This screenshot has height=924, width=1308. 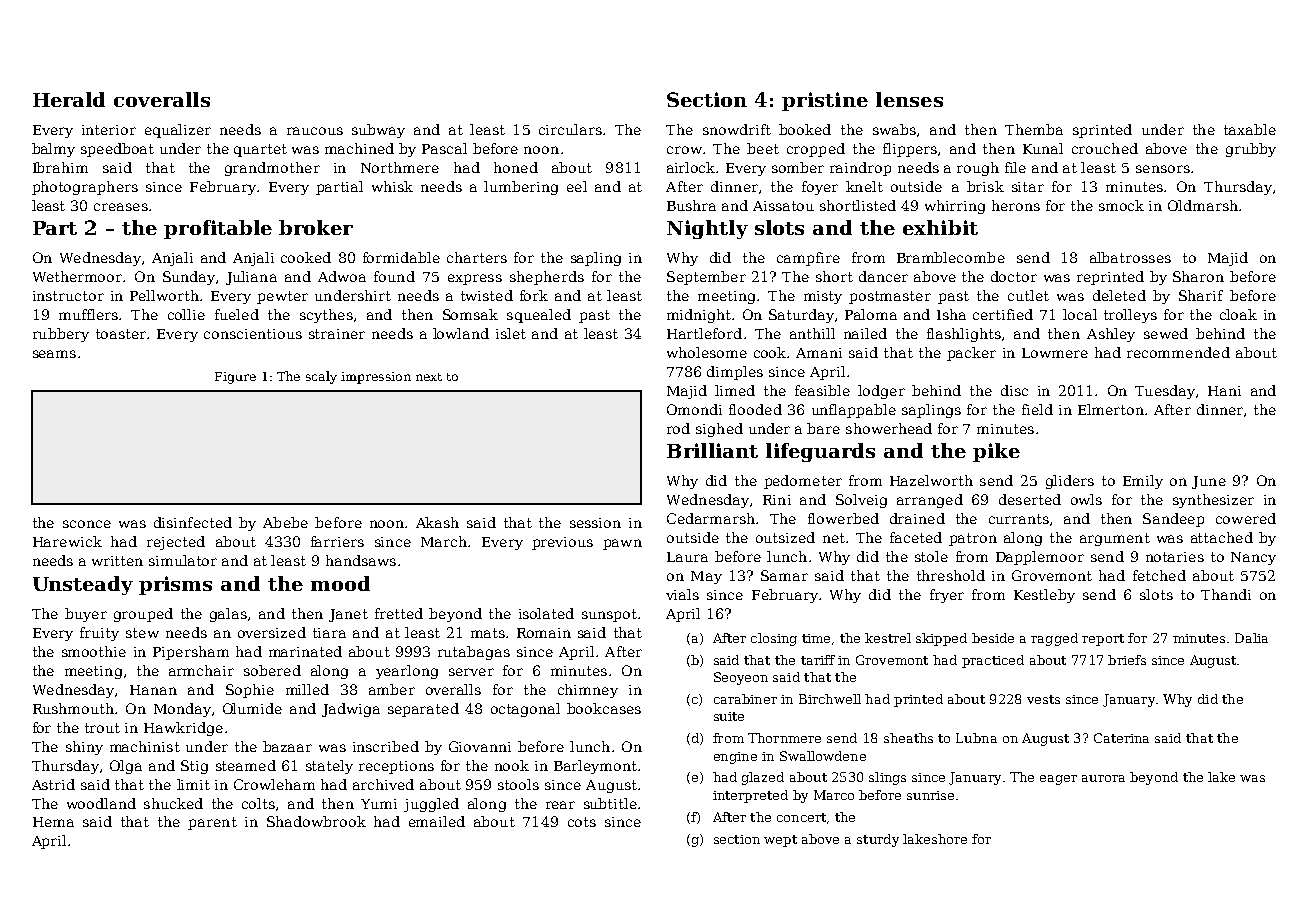 I want to click on sconce, so click(x=87, y=524).
